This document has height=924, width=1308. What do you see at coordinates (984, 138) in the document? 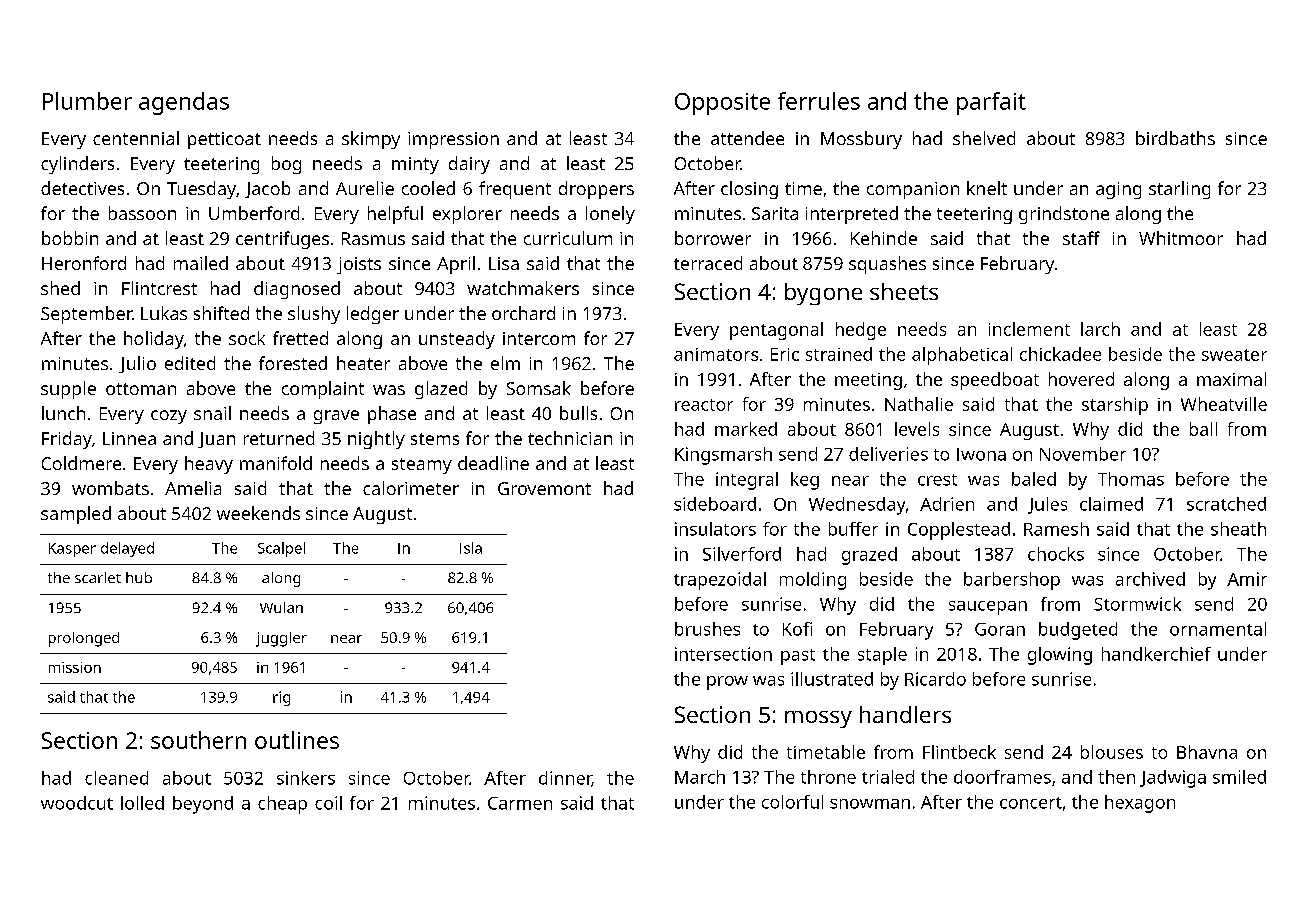
I see `shelved` at bounding box center [984, 138].
